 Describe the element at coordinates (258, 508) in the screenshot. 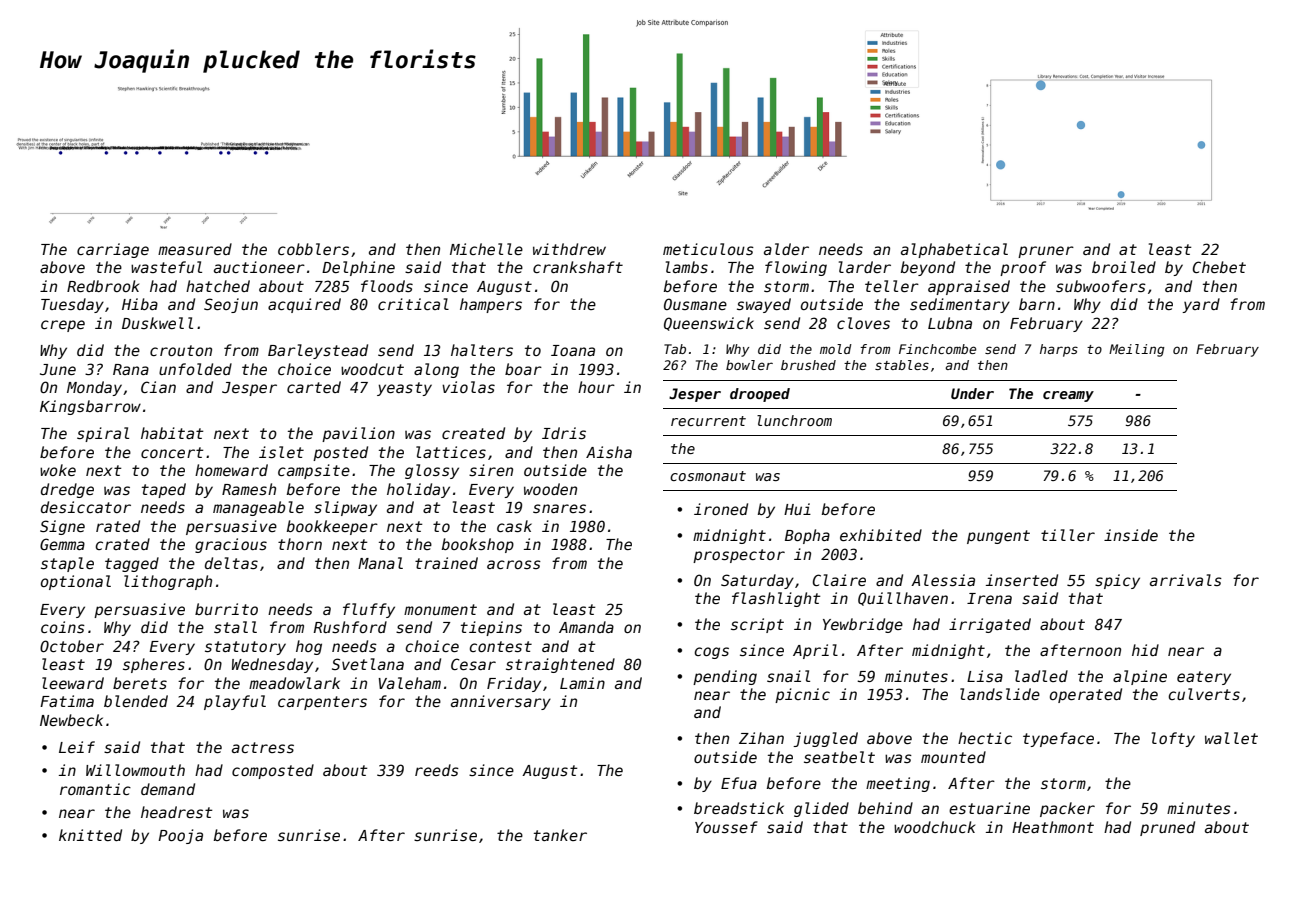

I see `manageable` at that location.
